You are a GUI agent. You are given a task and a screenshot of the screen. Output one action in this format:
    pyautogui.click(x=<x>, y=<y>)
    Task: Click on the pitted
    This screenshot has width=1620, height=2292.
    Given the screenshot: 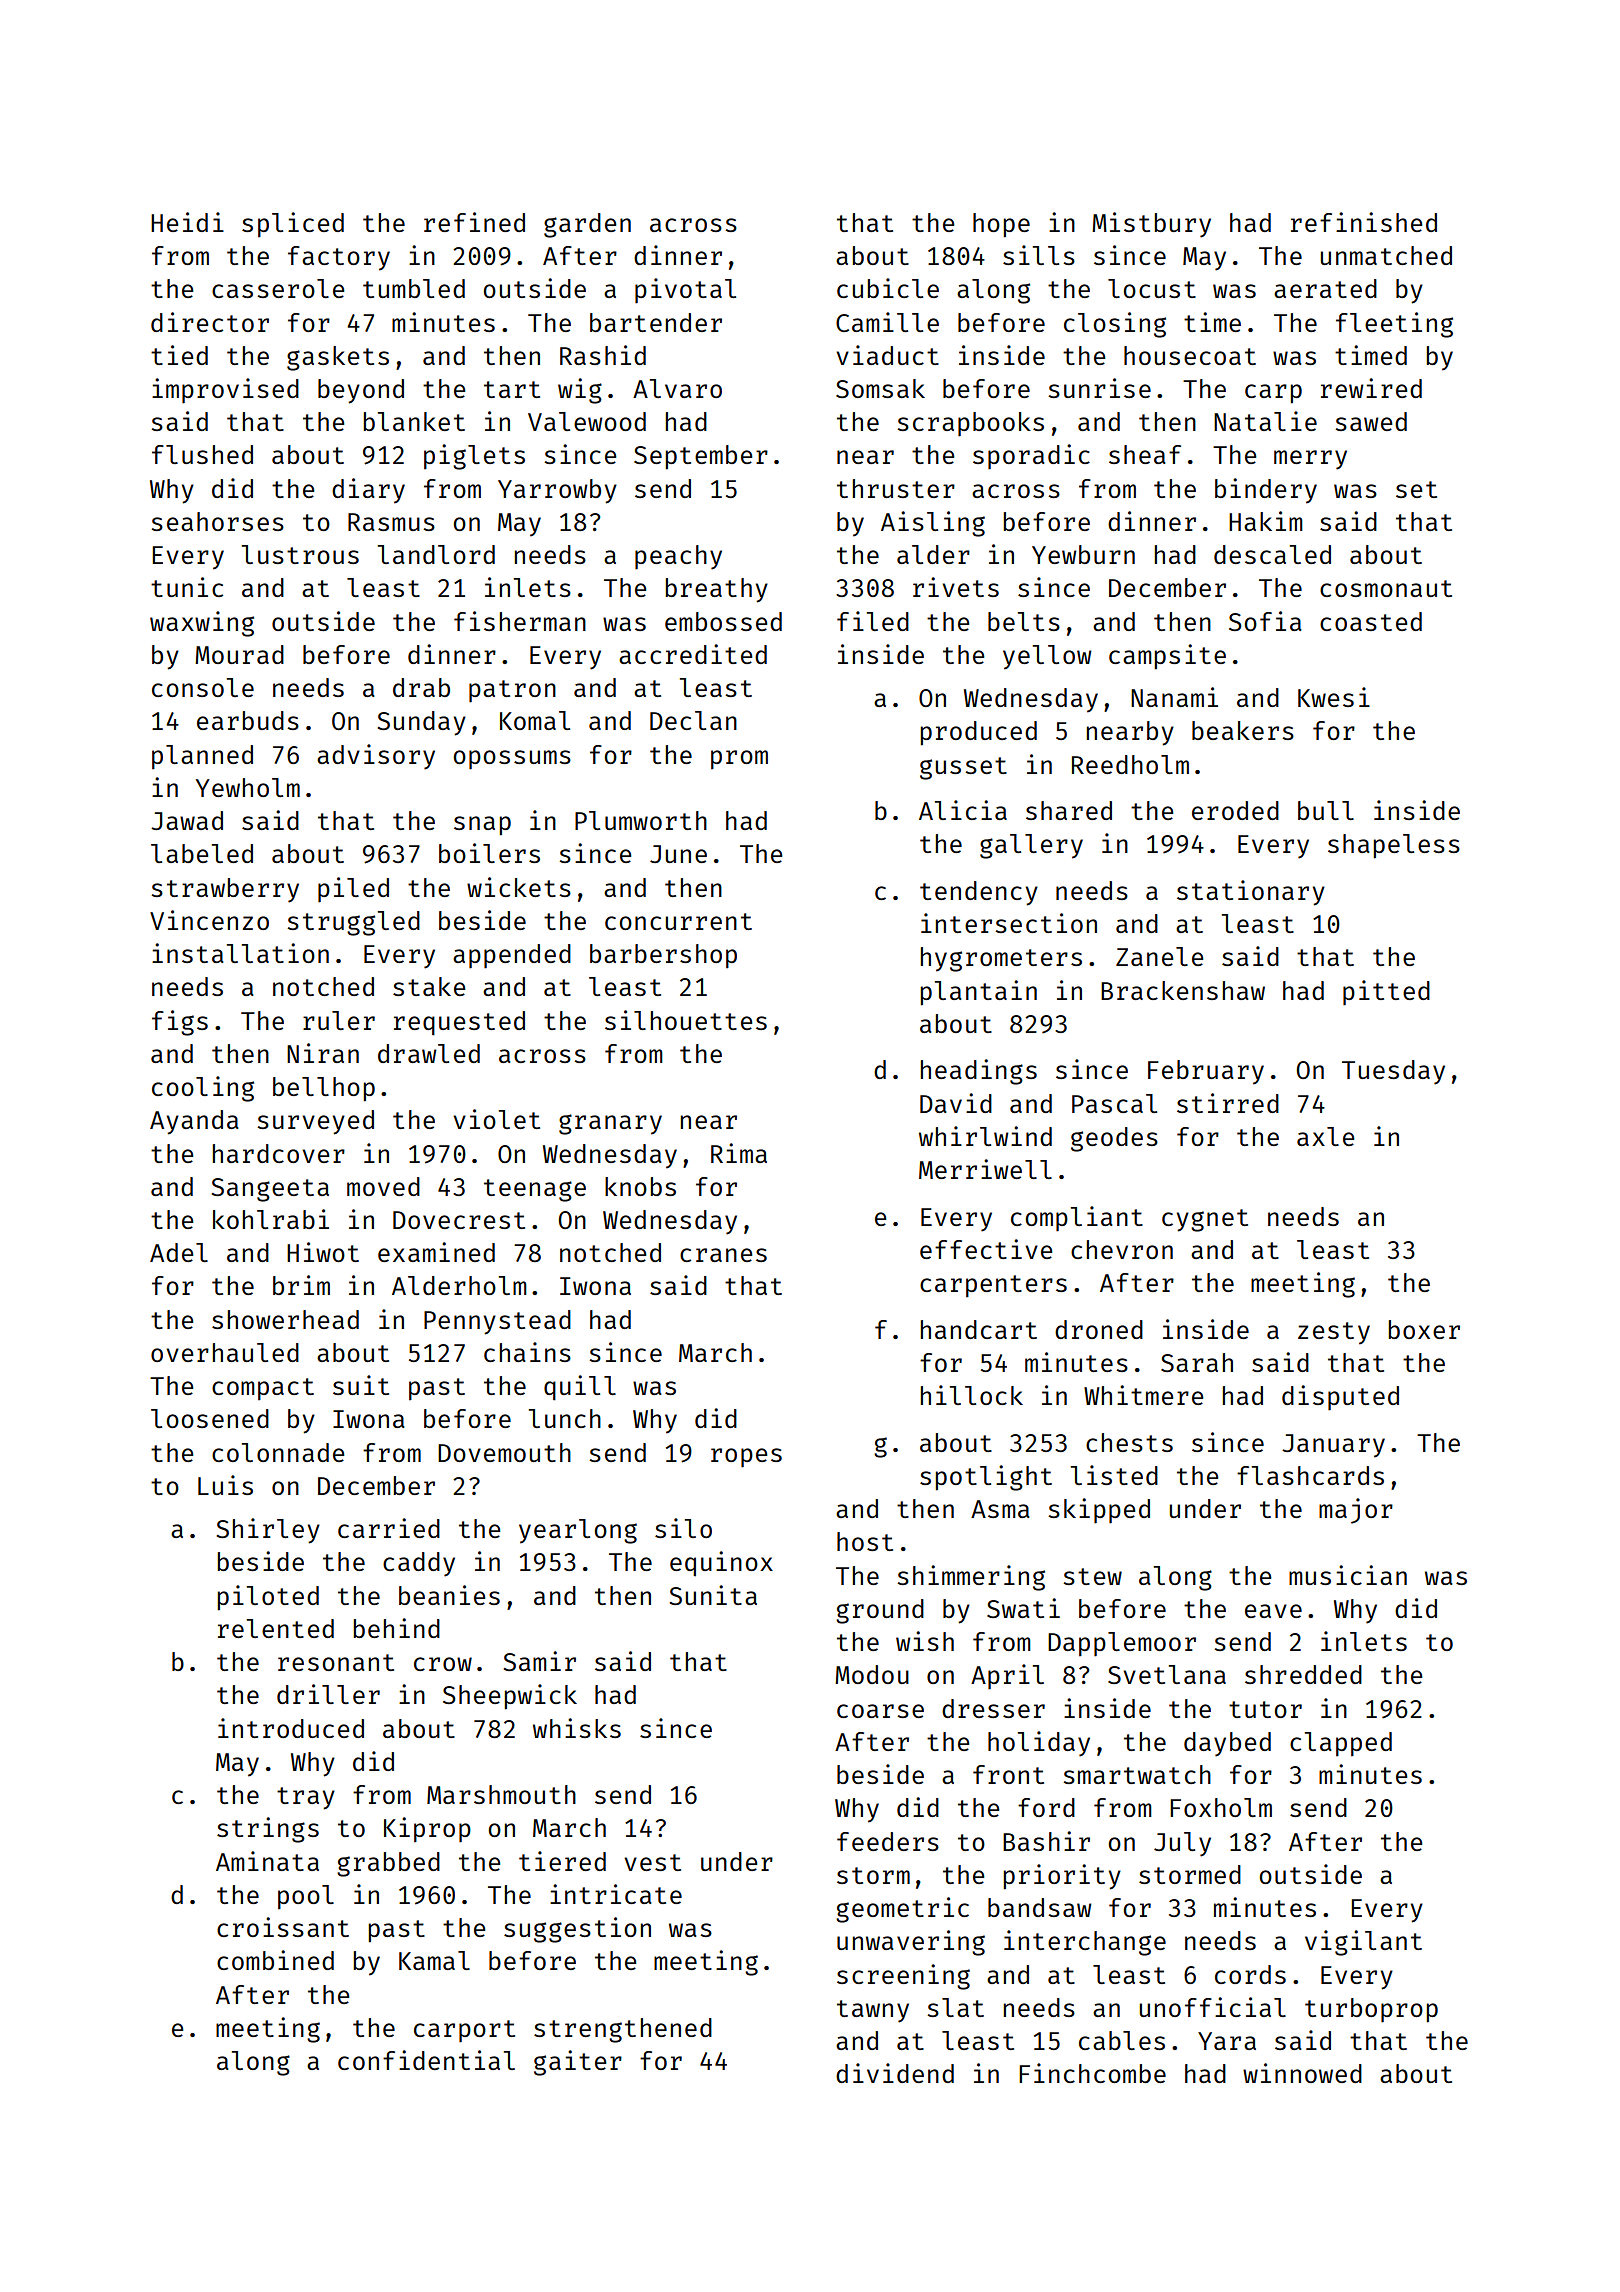 What is the action you would take?
    pyautogui.click(x=1386, y=993)
